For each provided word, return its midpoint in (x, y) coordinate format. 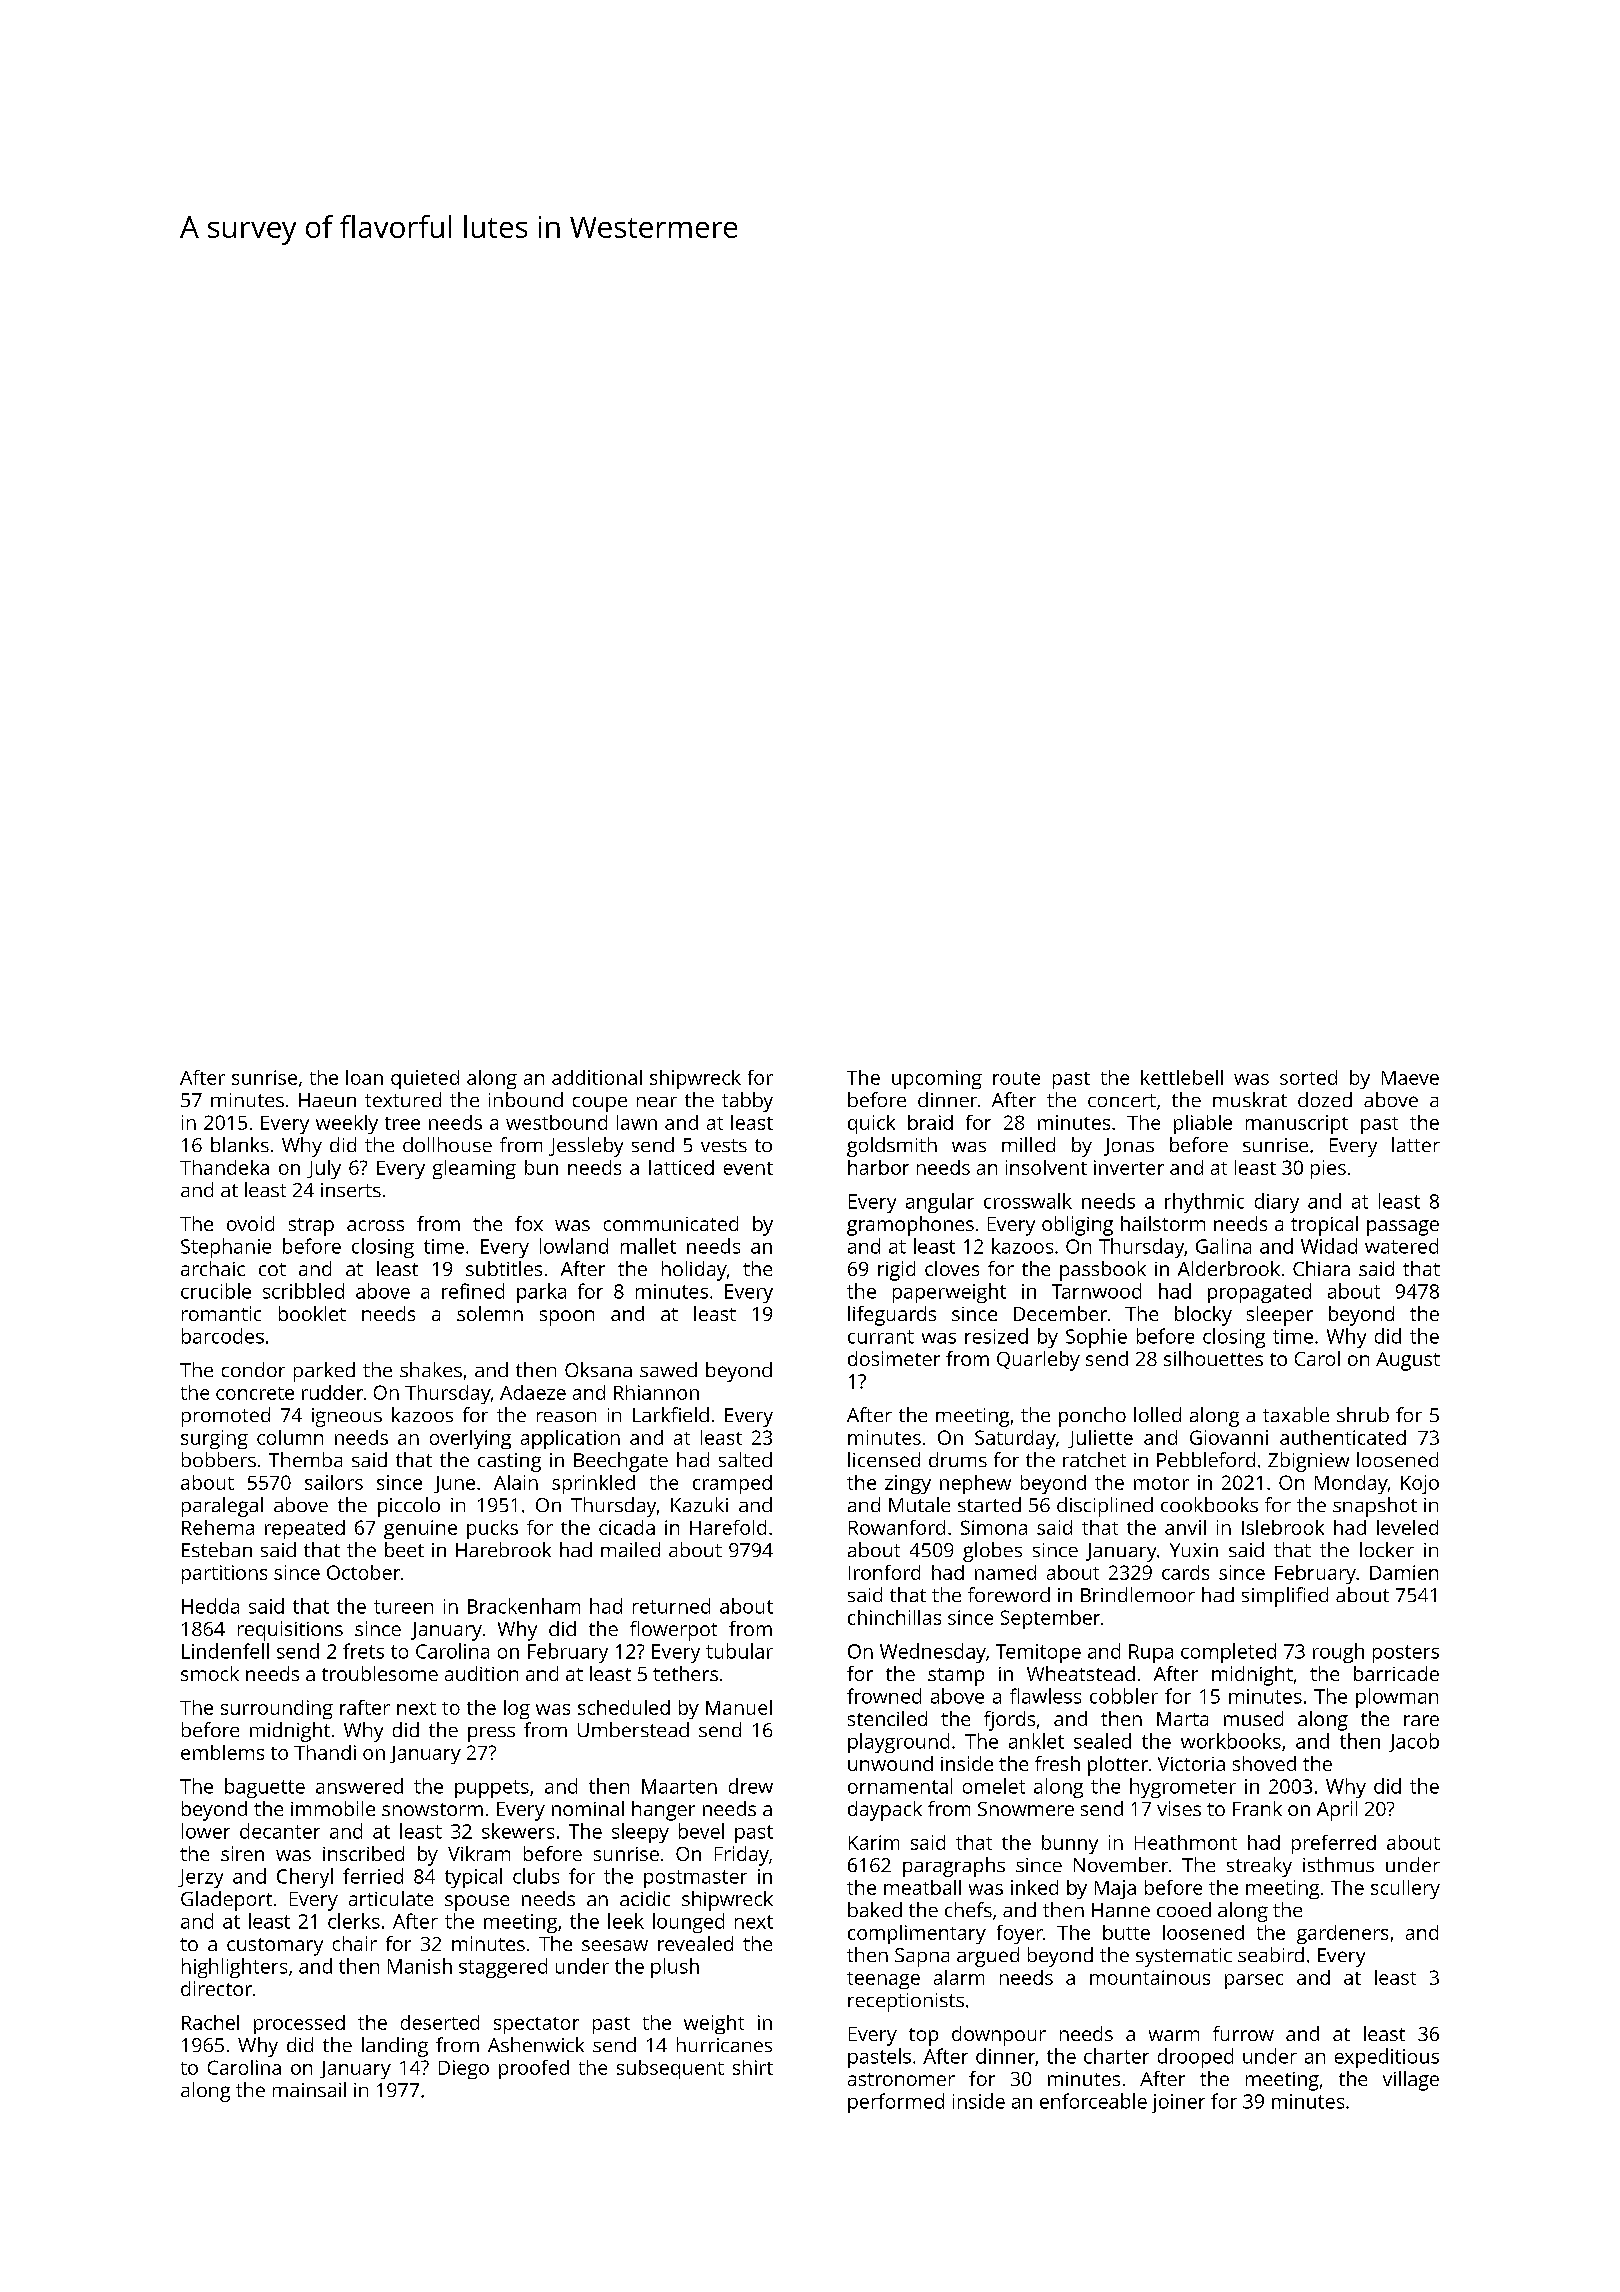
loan (364, 1077)
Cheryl (305, 1878)
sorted (1308, 1077)
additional (597, 1077)
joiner (1178, 2103)
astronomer (901, 2079)
